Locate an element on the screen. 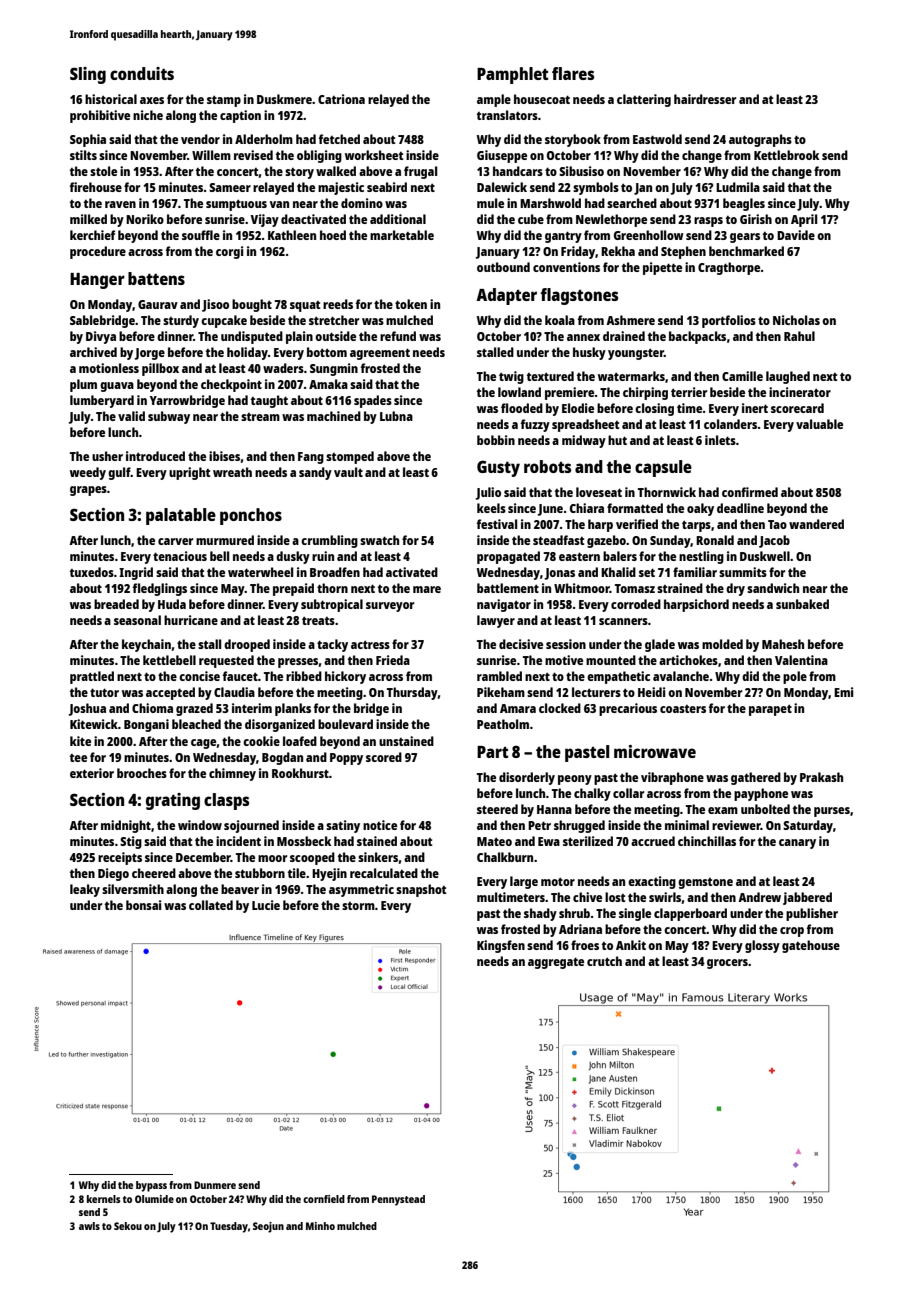  Catriona is located at coordinates (341, 99).
